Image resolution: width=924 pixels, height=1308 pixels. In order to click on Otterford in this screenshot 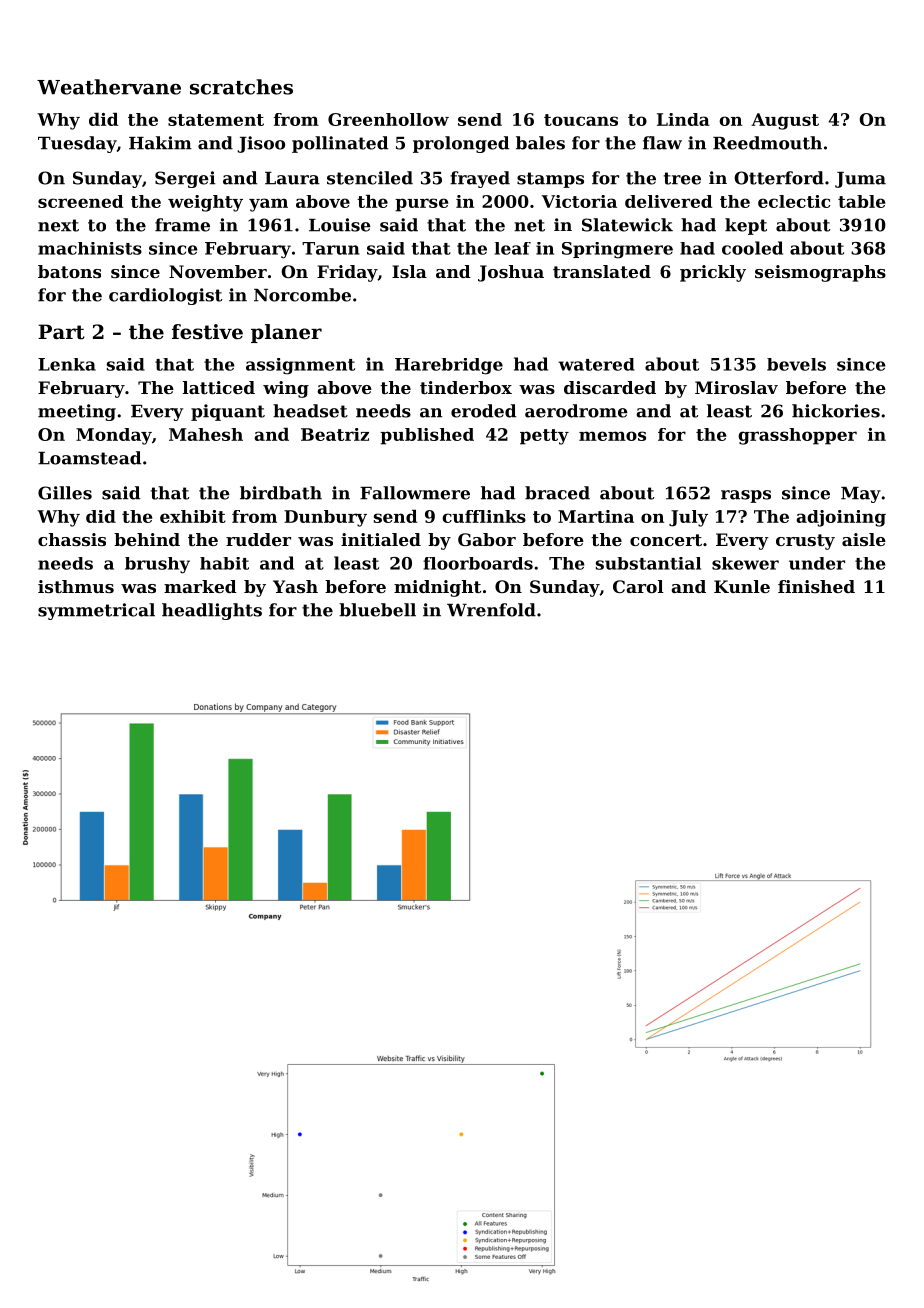, I will do `click(779, 178)`.
